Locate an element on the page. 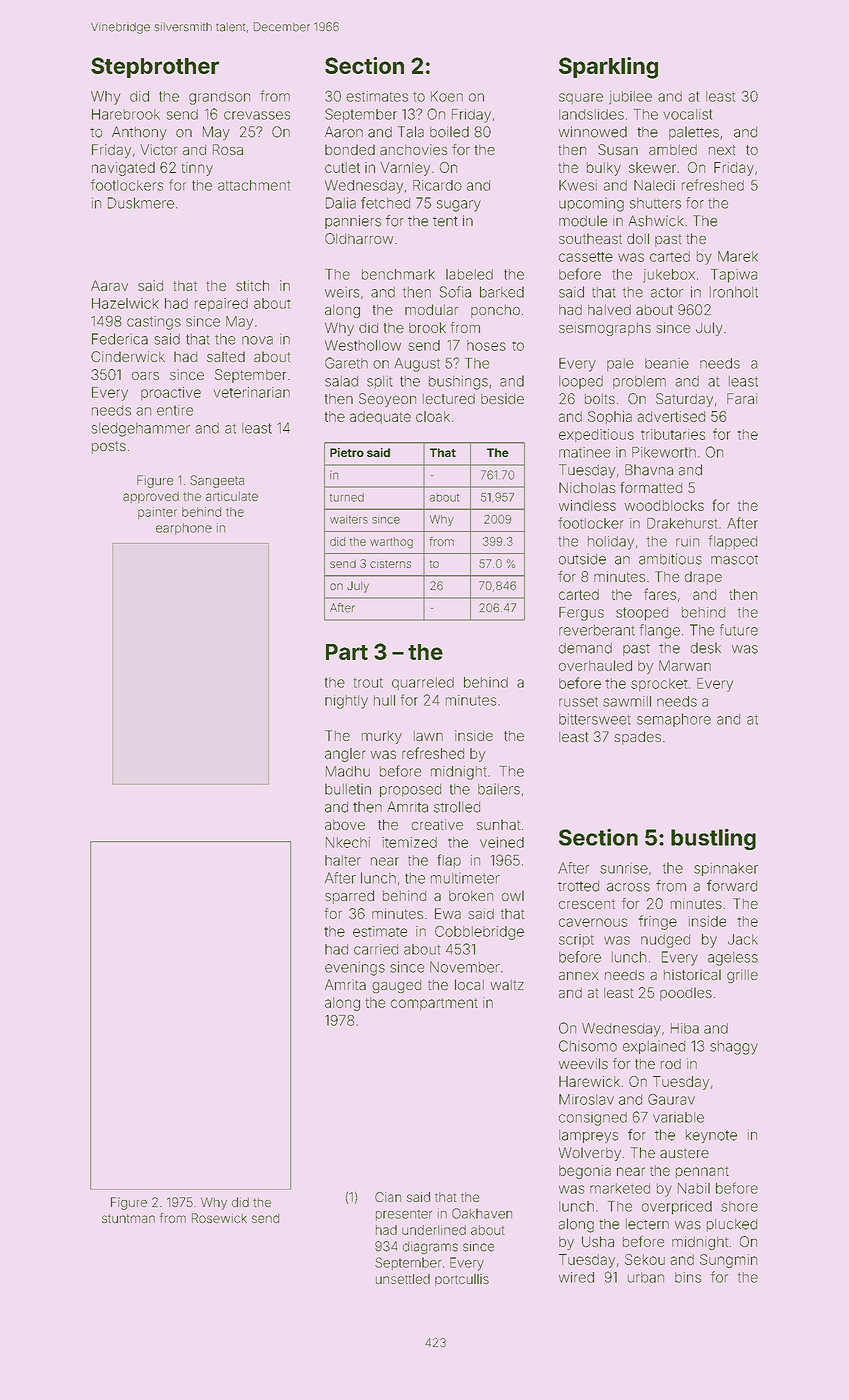 The image size is (849, 1400). Farai is located at coordinates (742, 398).
